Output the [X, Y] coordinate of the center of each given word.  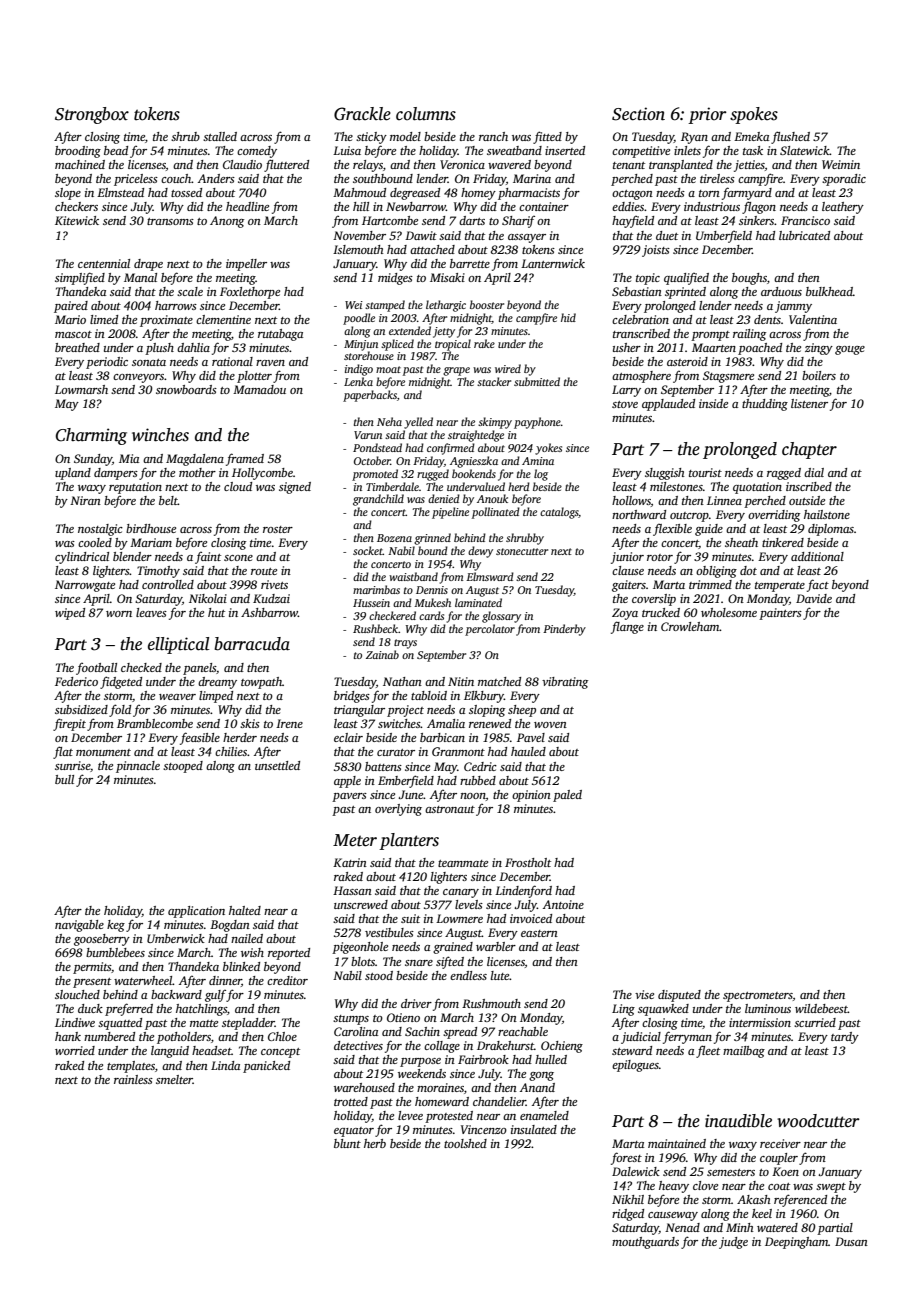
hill [361, 206]
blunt [347, 1143]
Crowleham [690, 626]
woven [550, 725]
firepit [69, 724]
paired [71, 307]
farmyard [747, 193]
